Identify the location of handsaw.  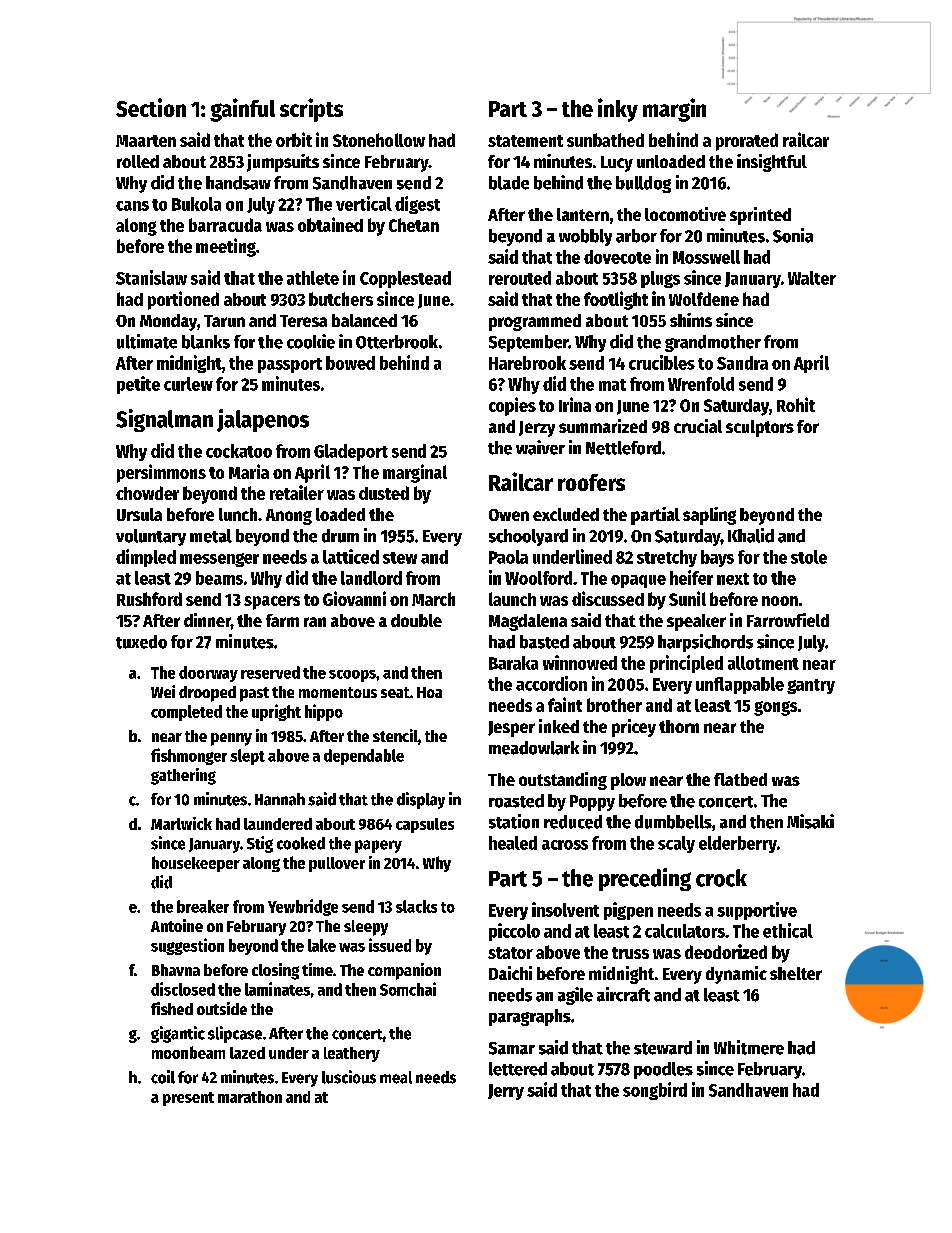
(238, 183).
